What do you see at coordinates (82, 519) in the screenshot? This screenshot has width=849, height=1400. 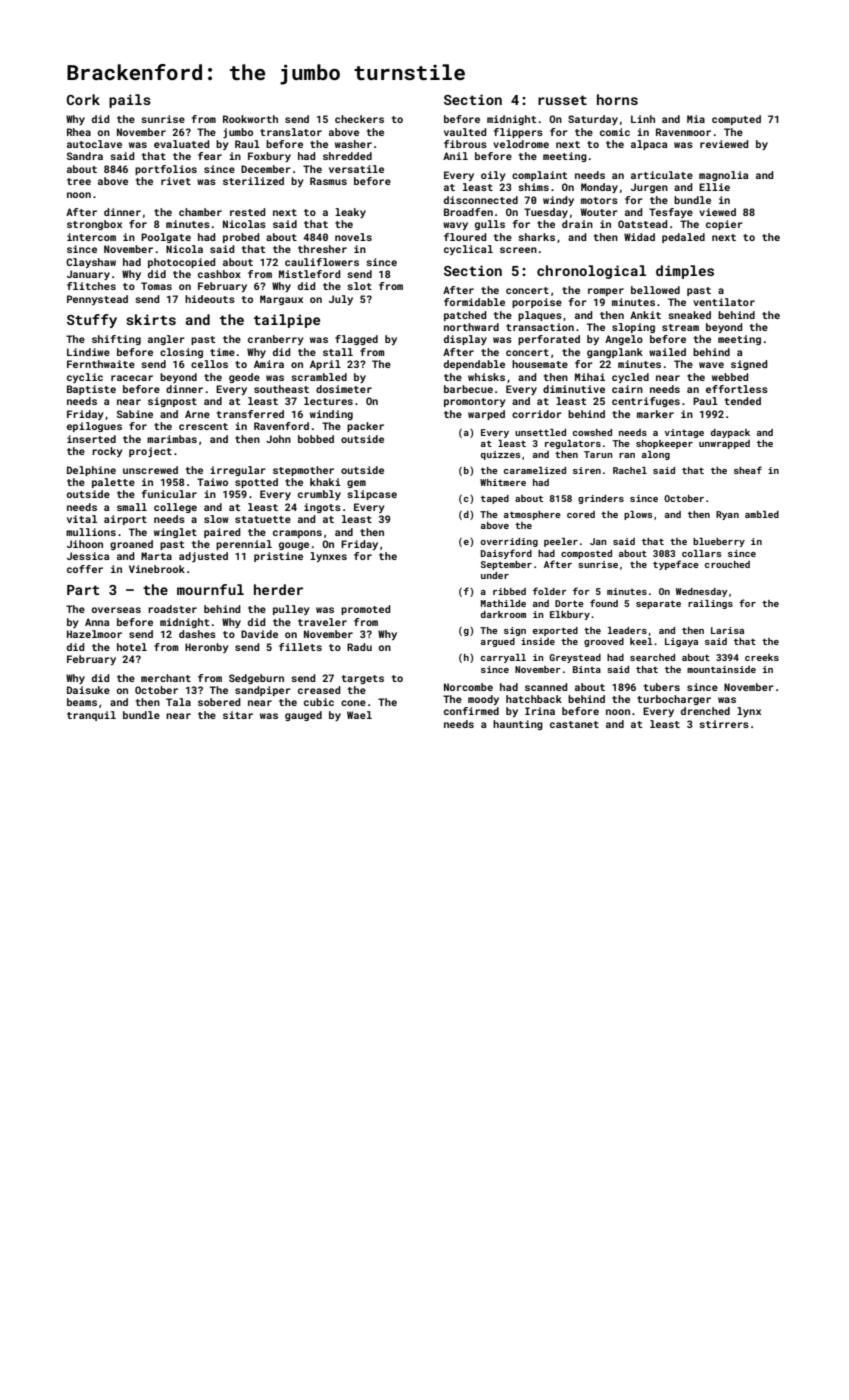 I see `vital` at bounding box center [82, 519].
